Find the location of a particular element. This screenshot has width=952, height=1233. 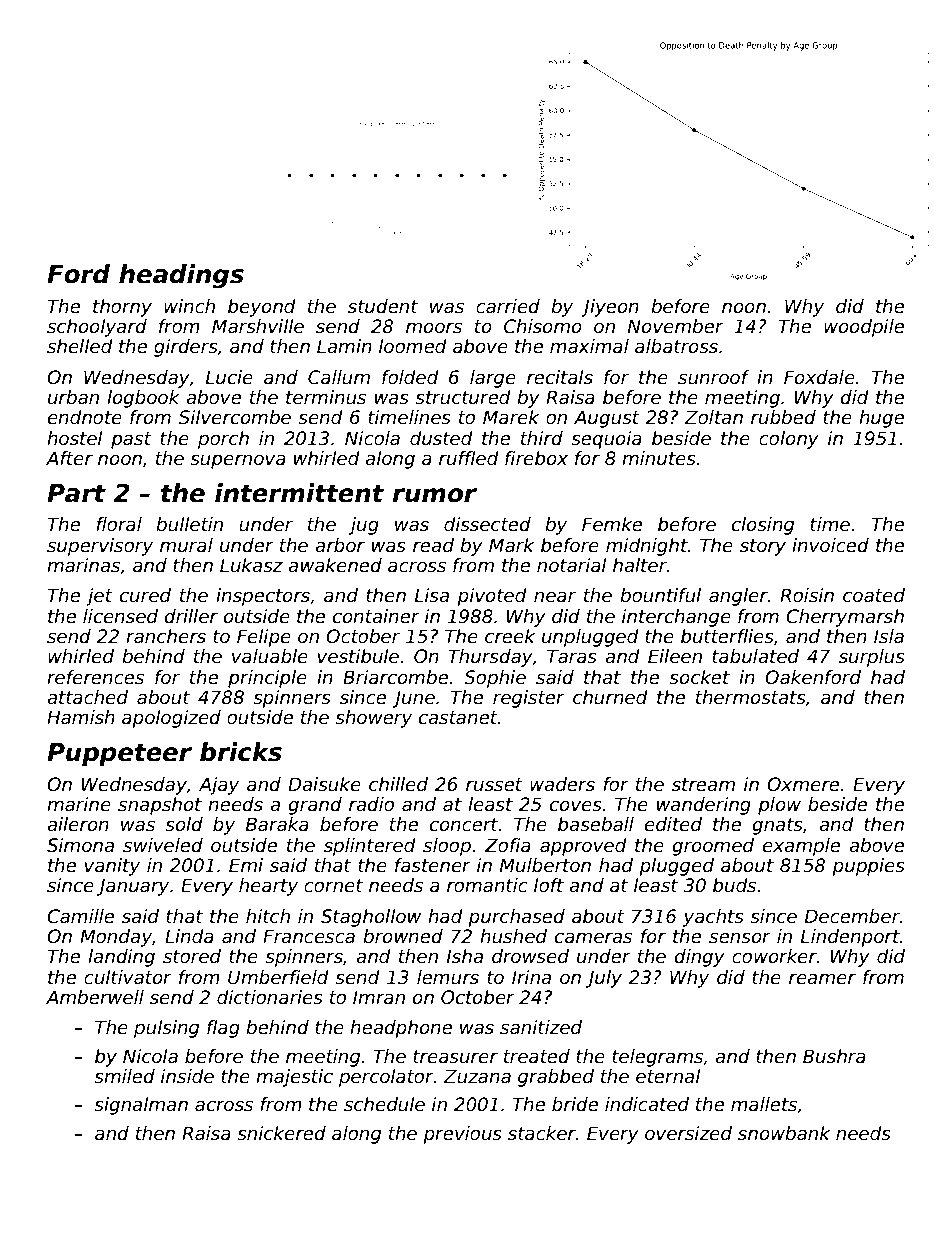

russet is located at coordinates (494, 785).
